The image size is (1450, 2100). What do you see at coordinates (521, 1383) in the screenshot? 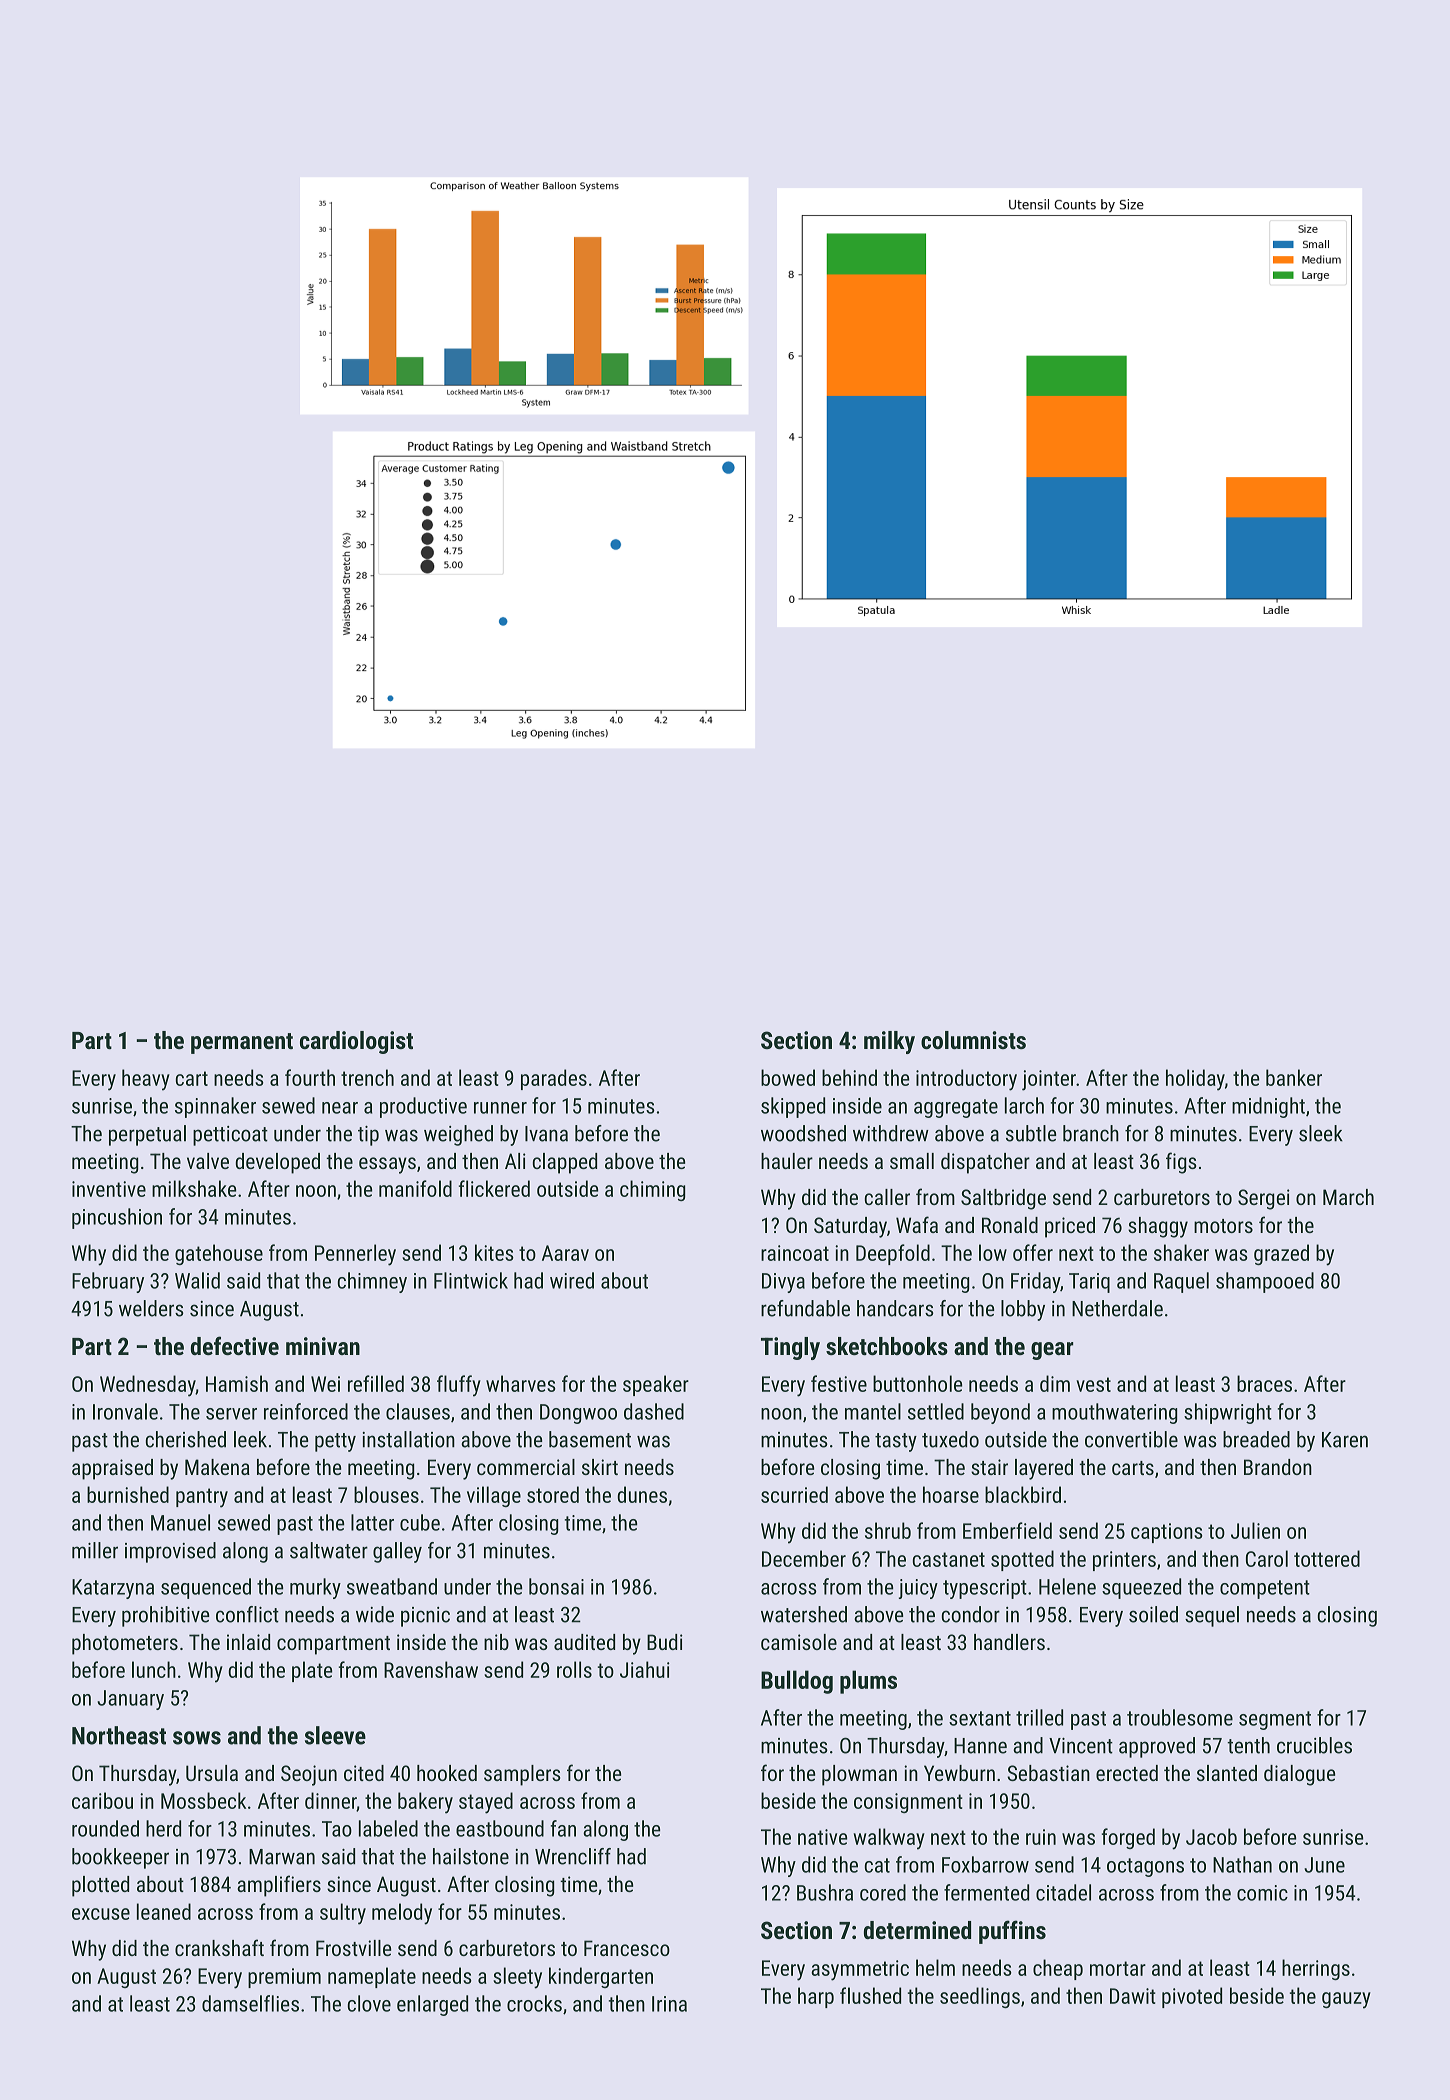
I see `wharves` at bounding box center [521, 1383].
